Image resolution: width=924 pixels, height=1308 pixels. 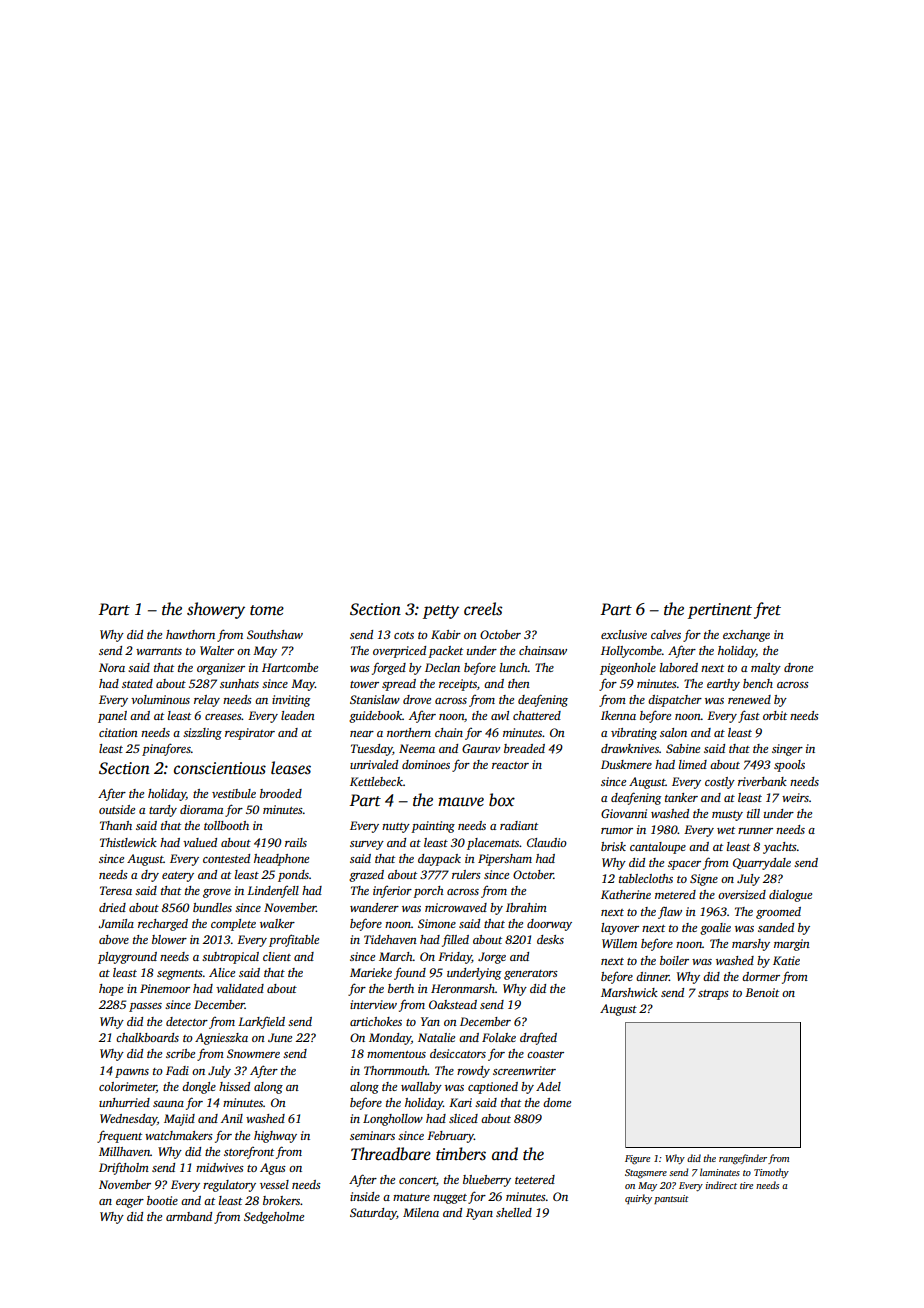 What do you see at coordinates (280, 1037) in the screenshot?
I see `June` at bounding box center [280, 1037].
